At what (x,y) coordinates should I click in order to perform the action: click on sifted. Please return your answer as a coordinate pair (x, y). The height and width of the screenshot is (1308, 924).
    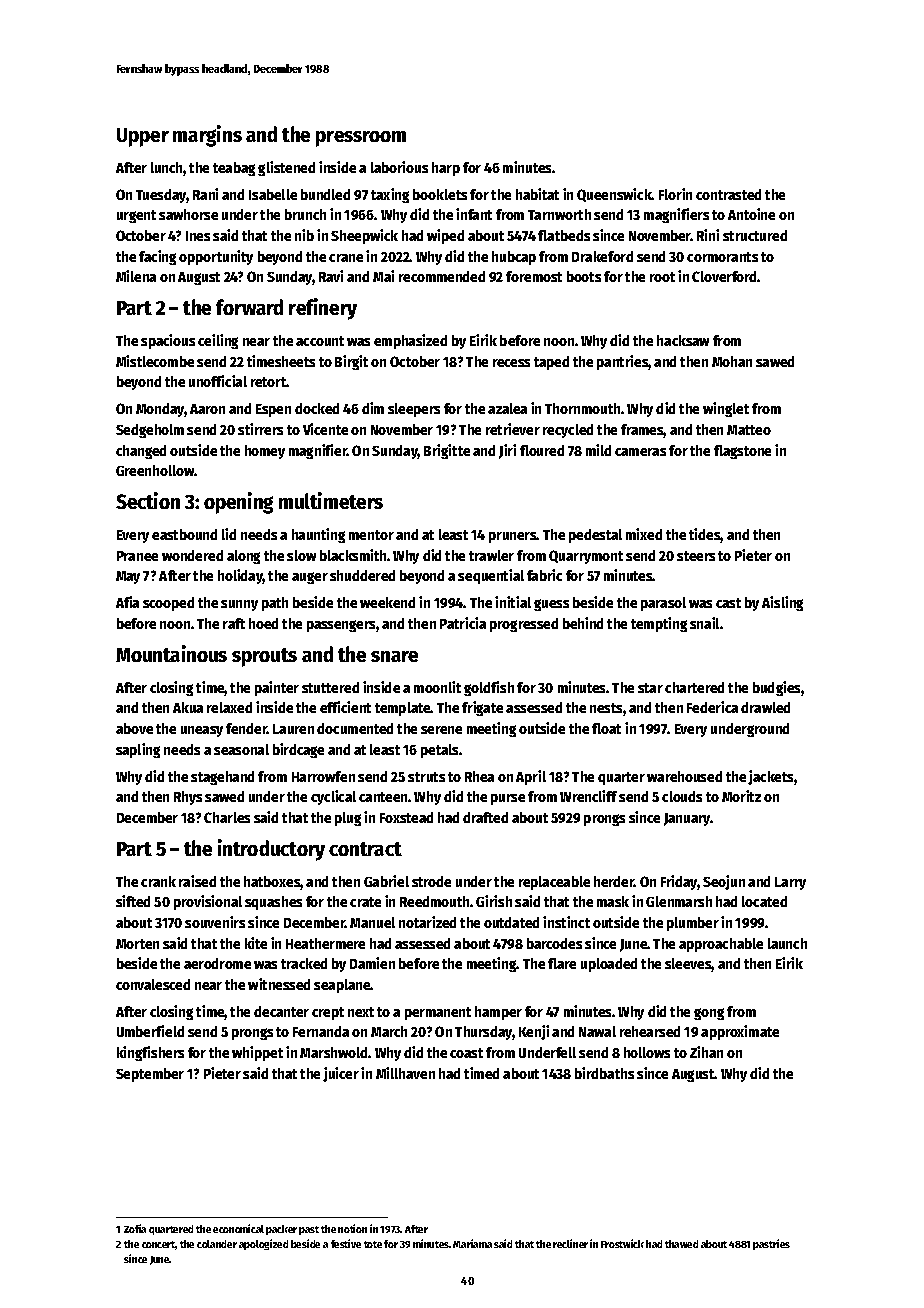
    Looking at the image, I should click on (133, 901).
